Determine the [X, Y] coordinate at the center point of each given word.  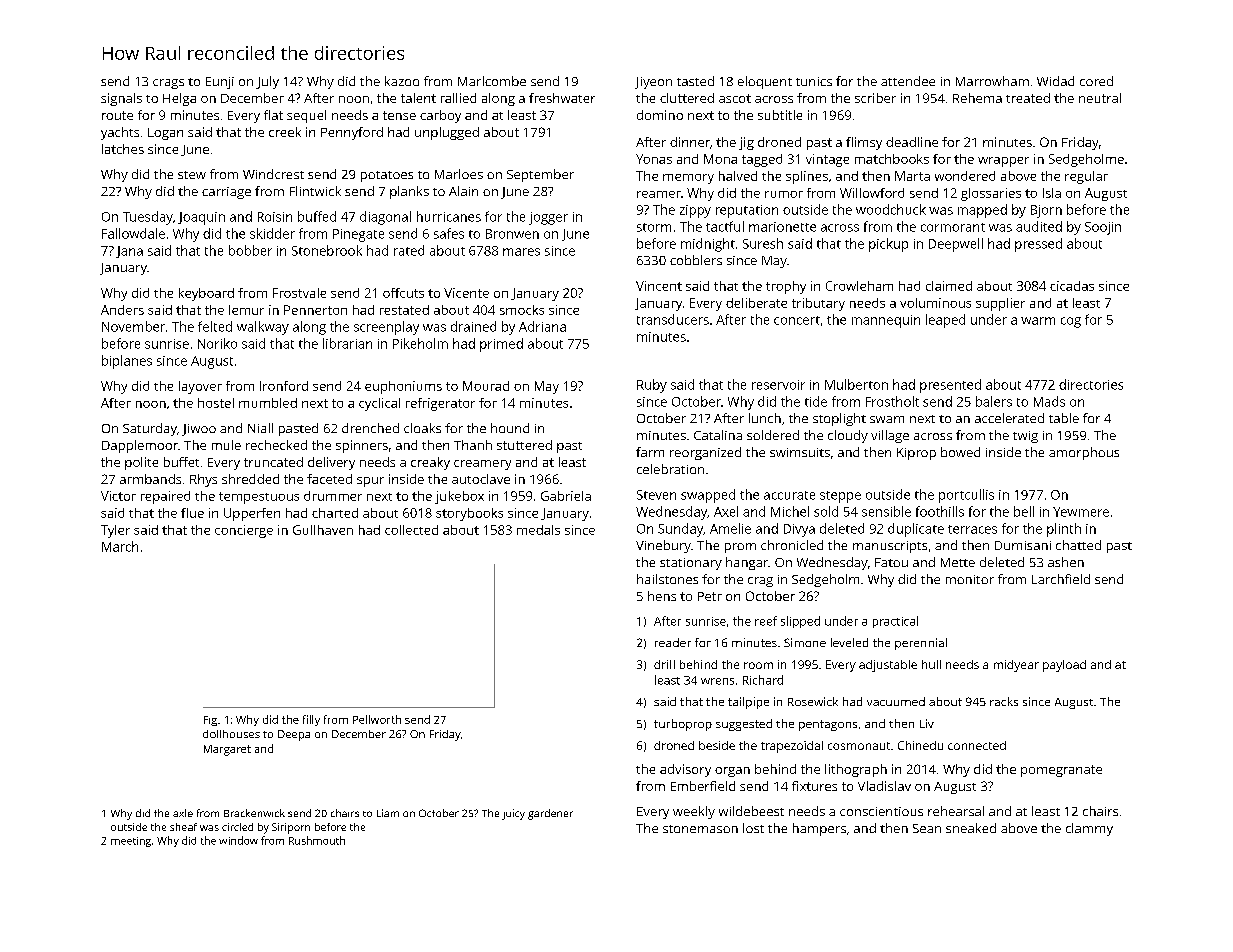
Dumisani [1023, 545]
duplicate [916, 530]
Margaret [227, 750]
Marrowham [992, 81]
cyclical [379, 404]
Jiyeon [653, 83]
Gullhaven [323, 530]
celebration [670, 469]
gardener [550, 814]
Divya [799, 530]
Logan [165, 134]
